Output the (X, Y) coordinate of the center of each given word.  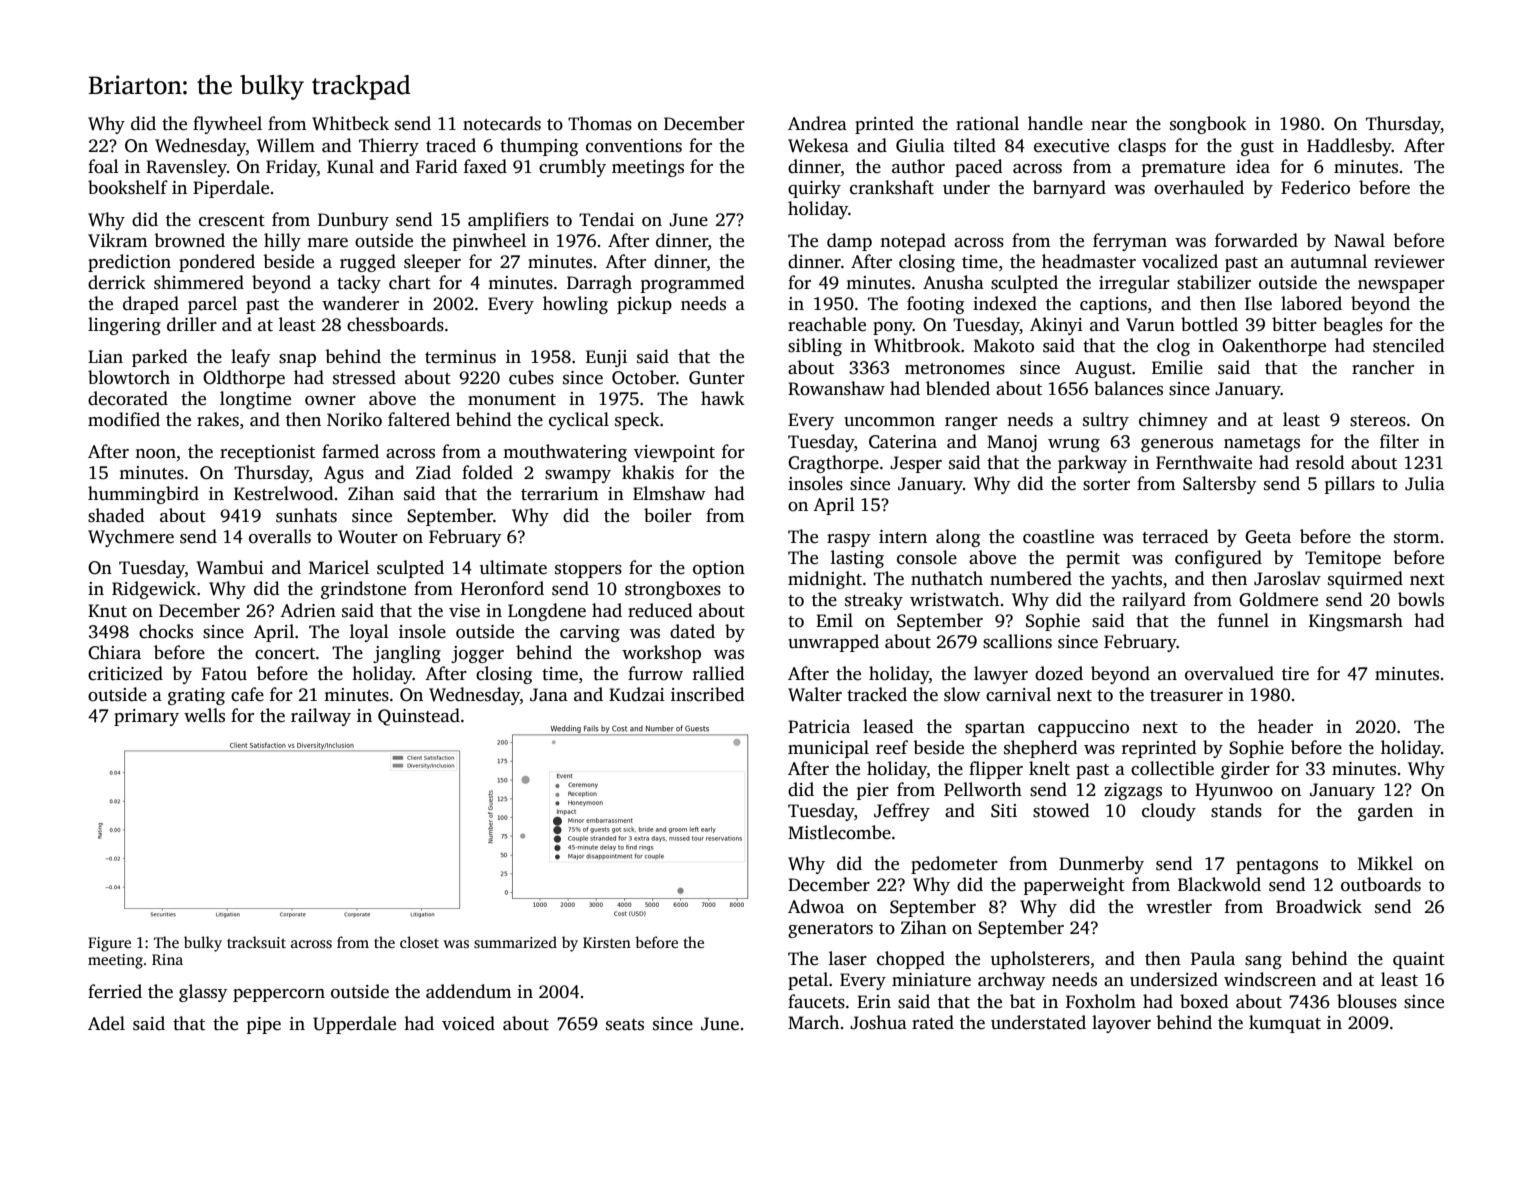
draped (151, 305)
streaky (874, 601)
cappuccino (1083, 728)
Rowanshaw (836, 388)
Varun (1150, 325)
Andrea (817, 123)
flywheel (227, 125)
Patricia (819, 727)
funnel (1243, 620)
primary (146, 717)
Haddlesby (1349, 147)
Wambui (230, 567)
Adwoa (816, 906)
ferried (115, 991)
